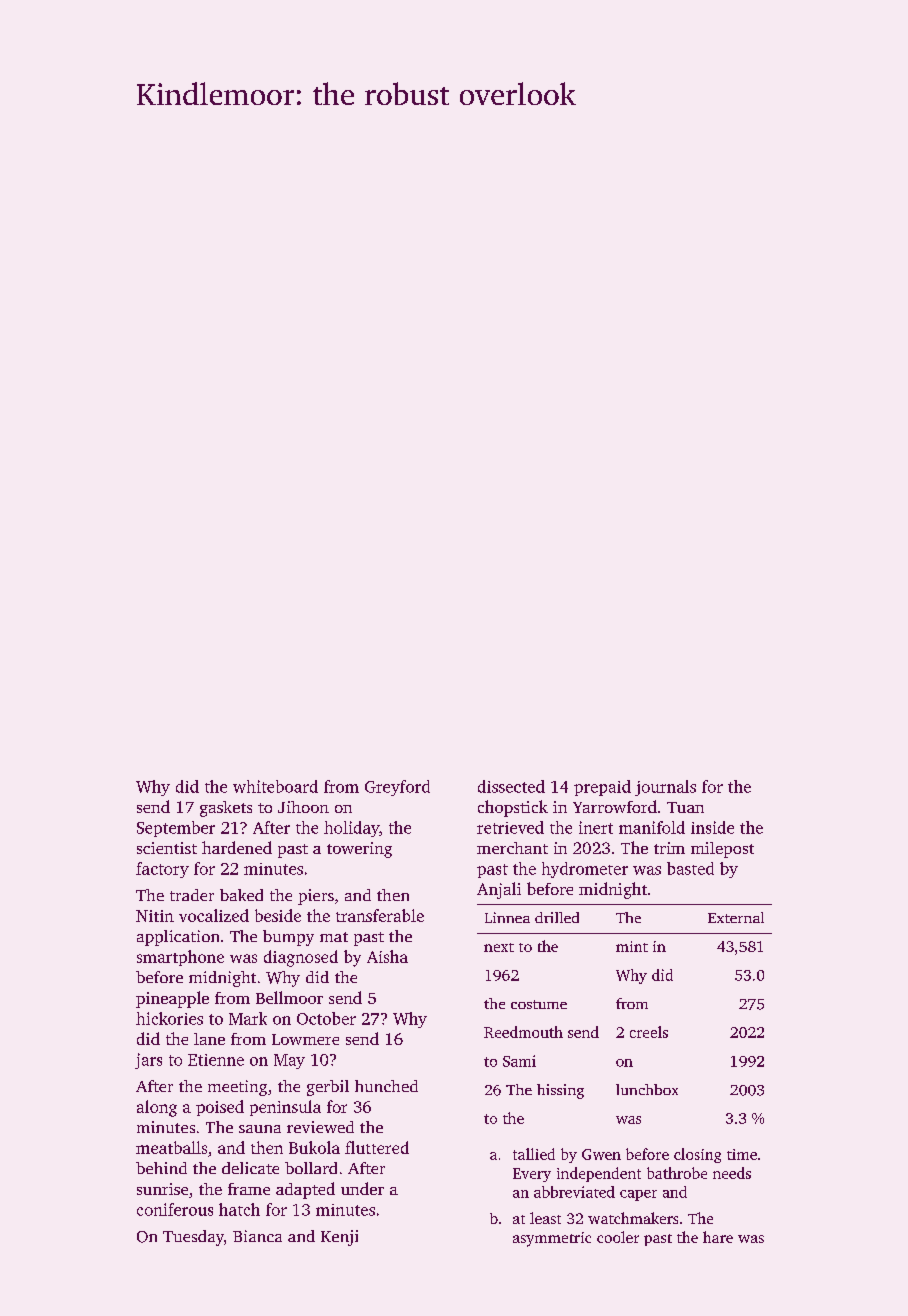  Describe the element at coordinates (359, 850) in the page. I see `towering` at that location.
